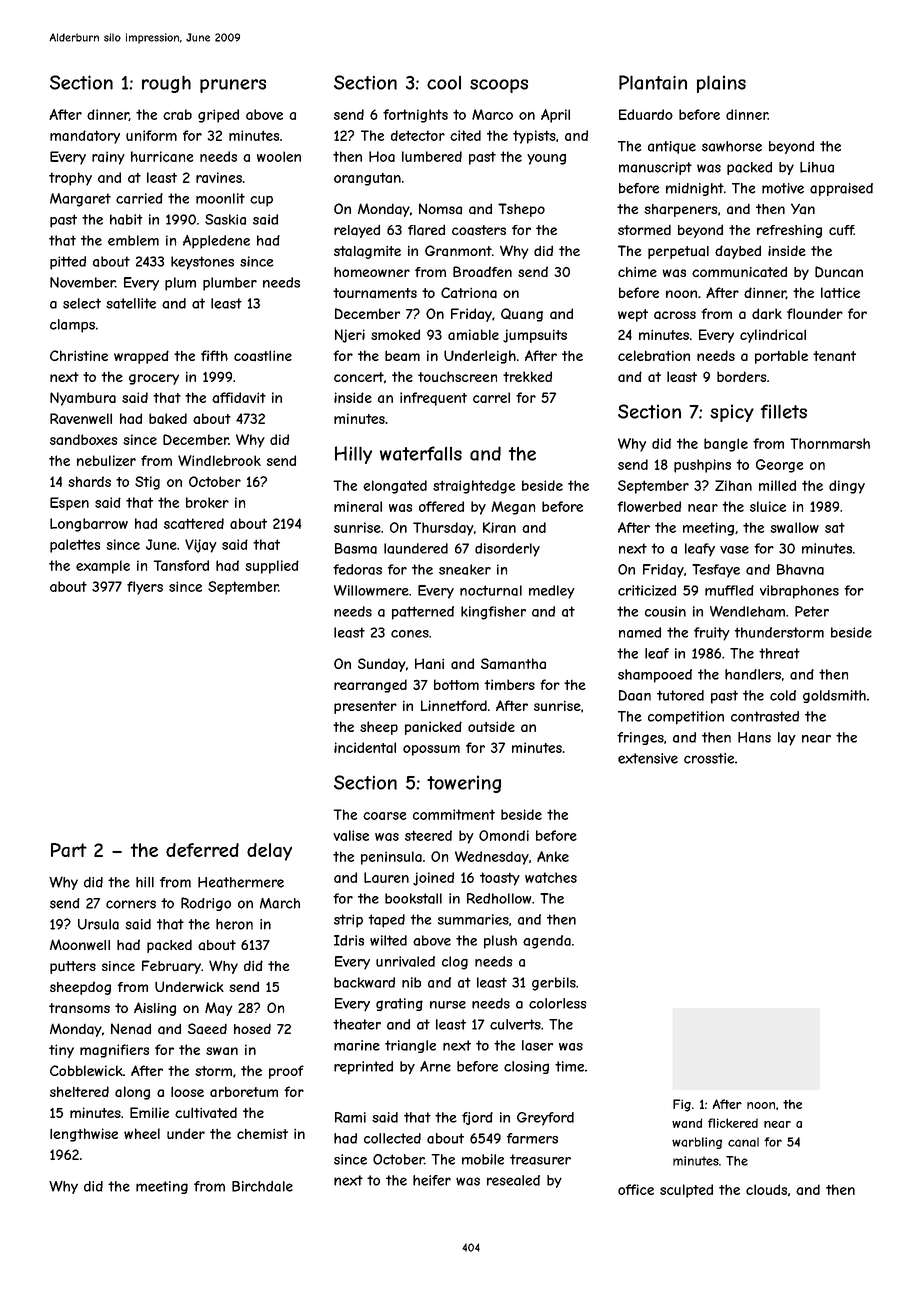 Image resolution: width=924 pixels, height=1308 pixels. What do you see at coordinates (145, 588) in the image?
I see `flyers` at bounding box center [145, 588].
